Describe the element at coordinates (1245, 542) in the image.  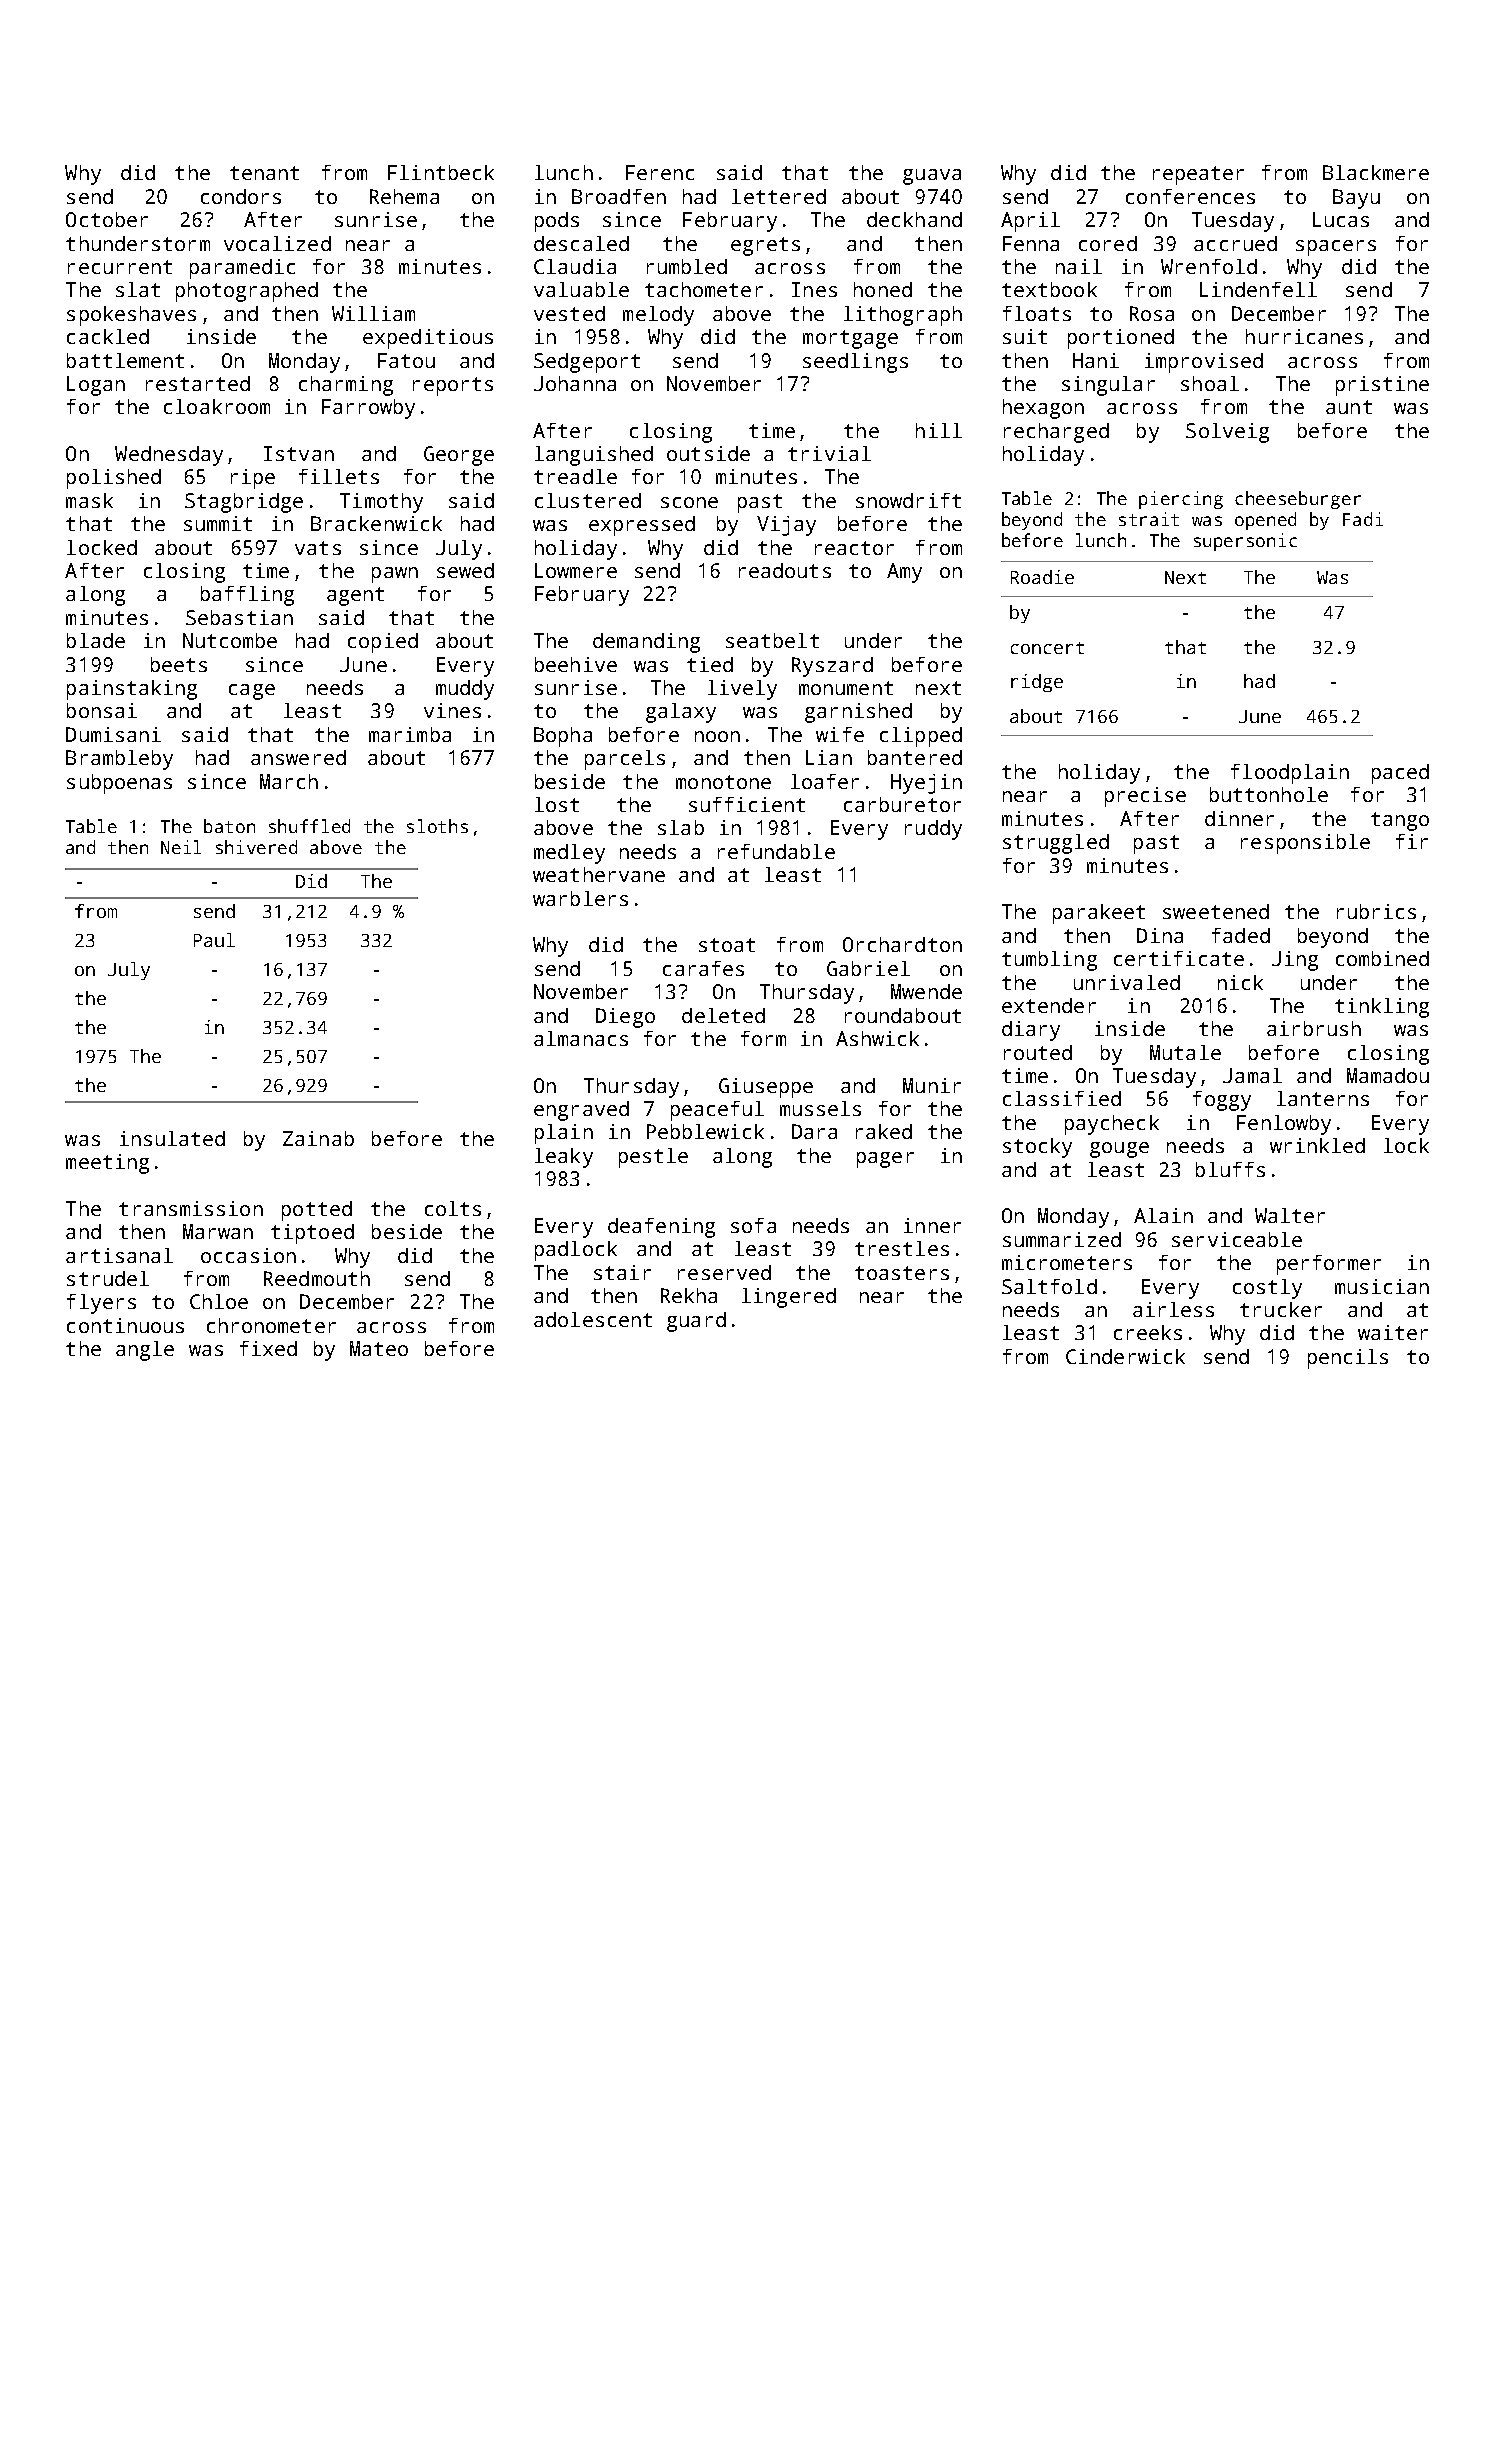
I see `supersonic` at that location.
